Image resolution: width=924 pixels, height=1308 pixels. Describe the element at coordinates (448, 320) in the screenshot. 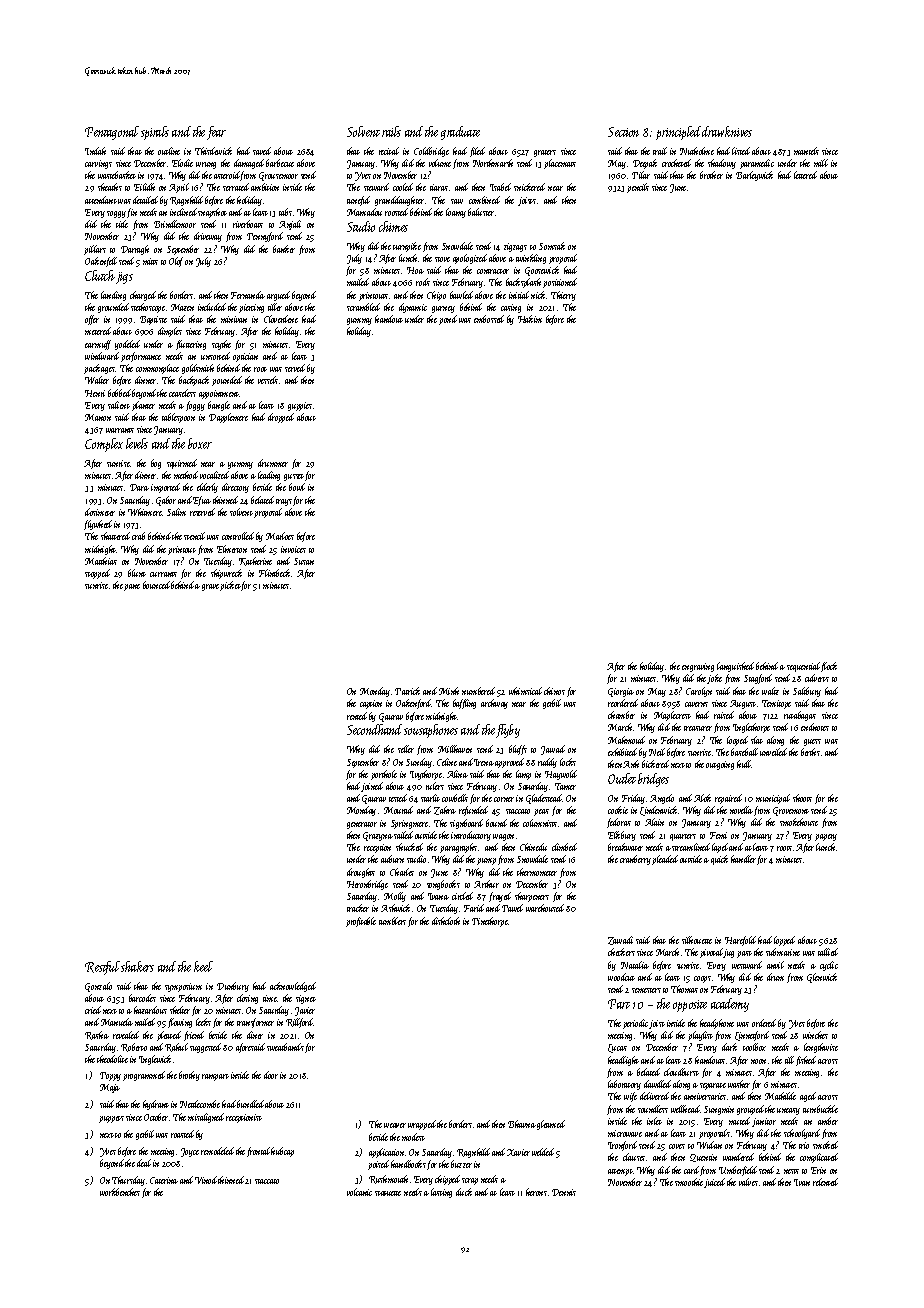

I see `pond` at that location.
